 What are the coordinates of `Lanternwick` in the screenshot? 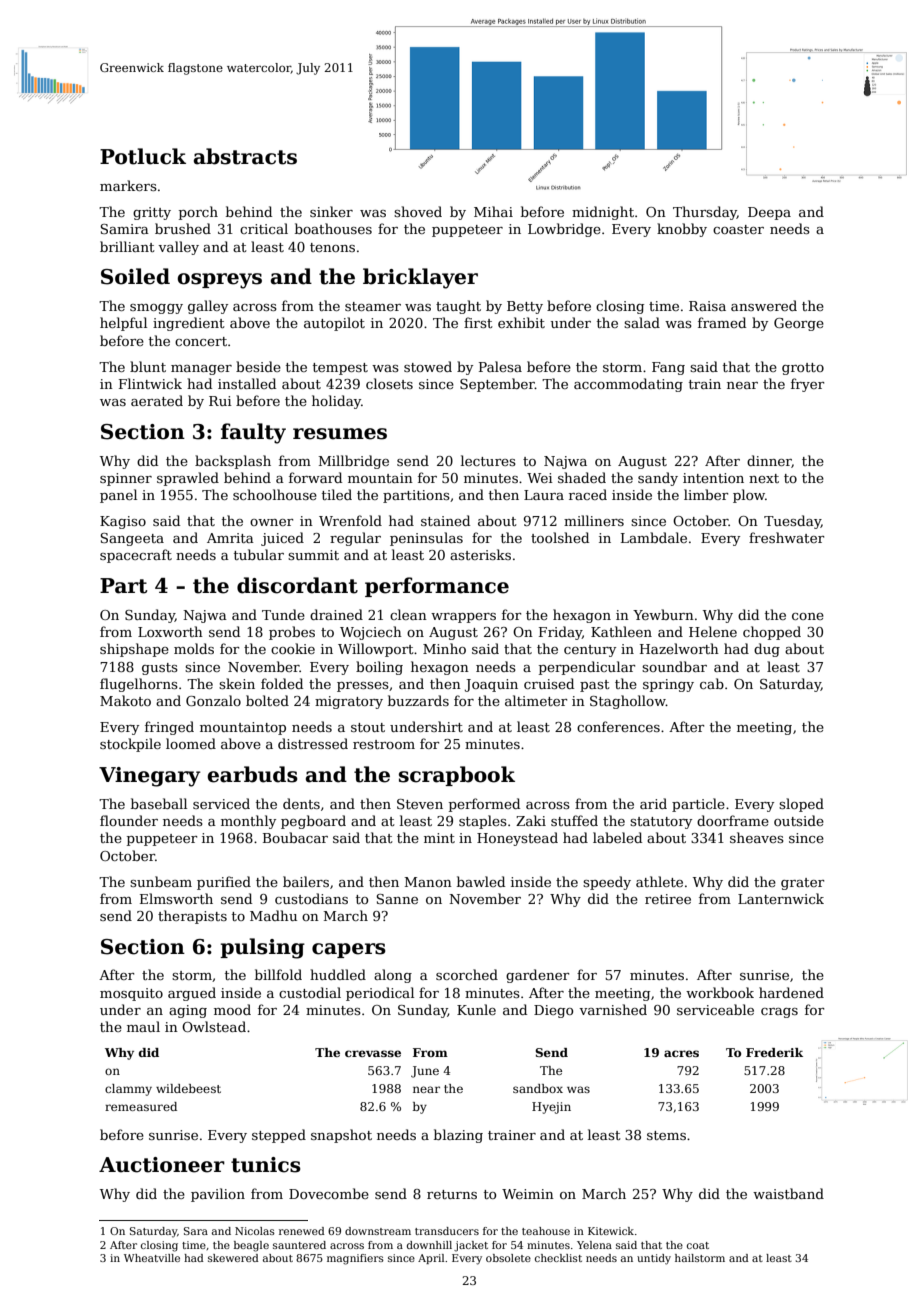 It's located at (781, 898).
